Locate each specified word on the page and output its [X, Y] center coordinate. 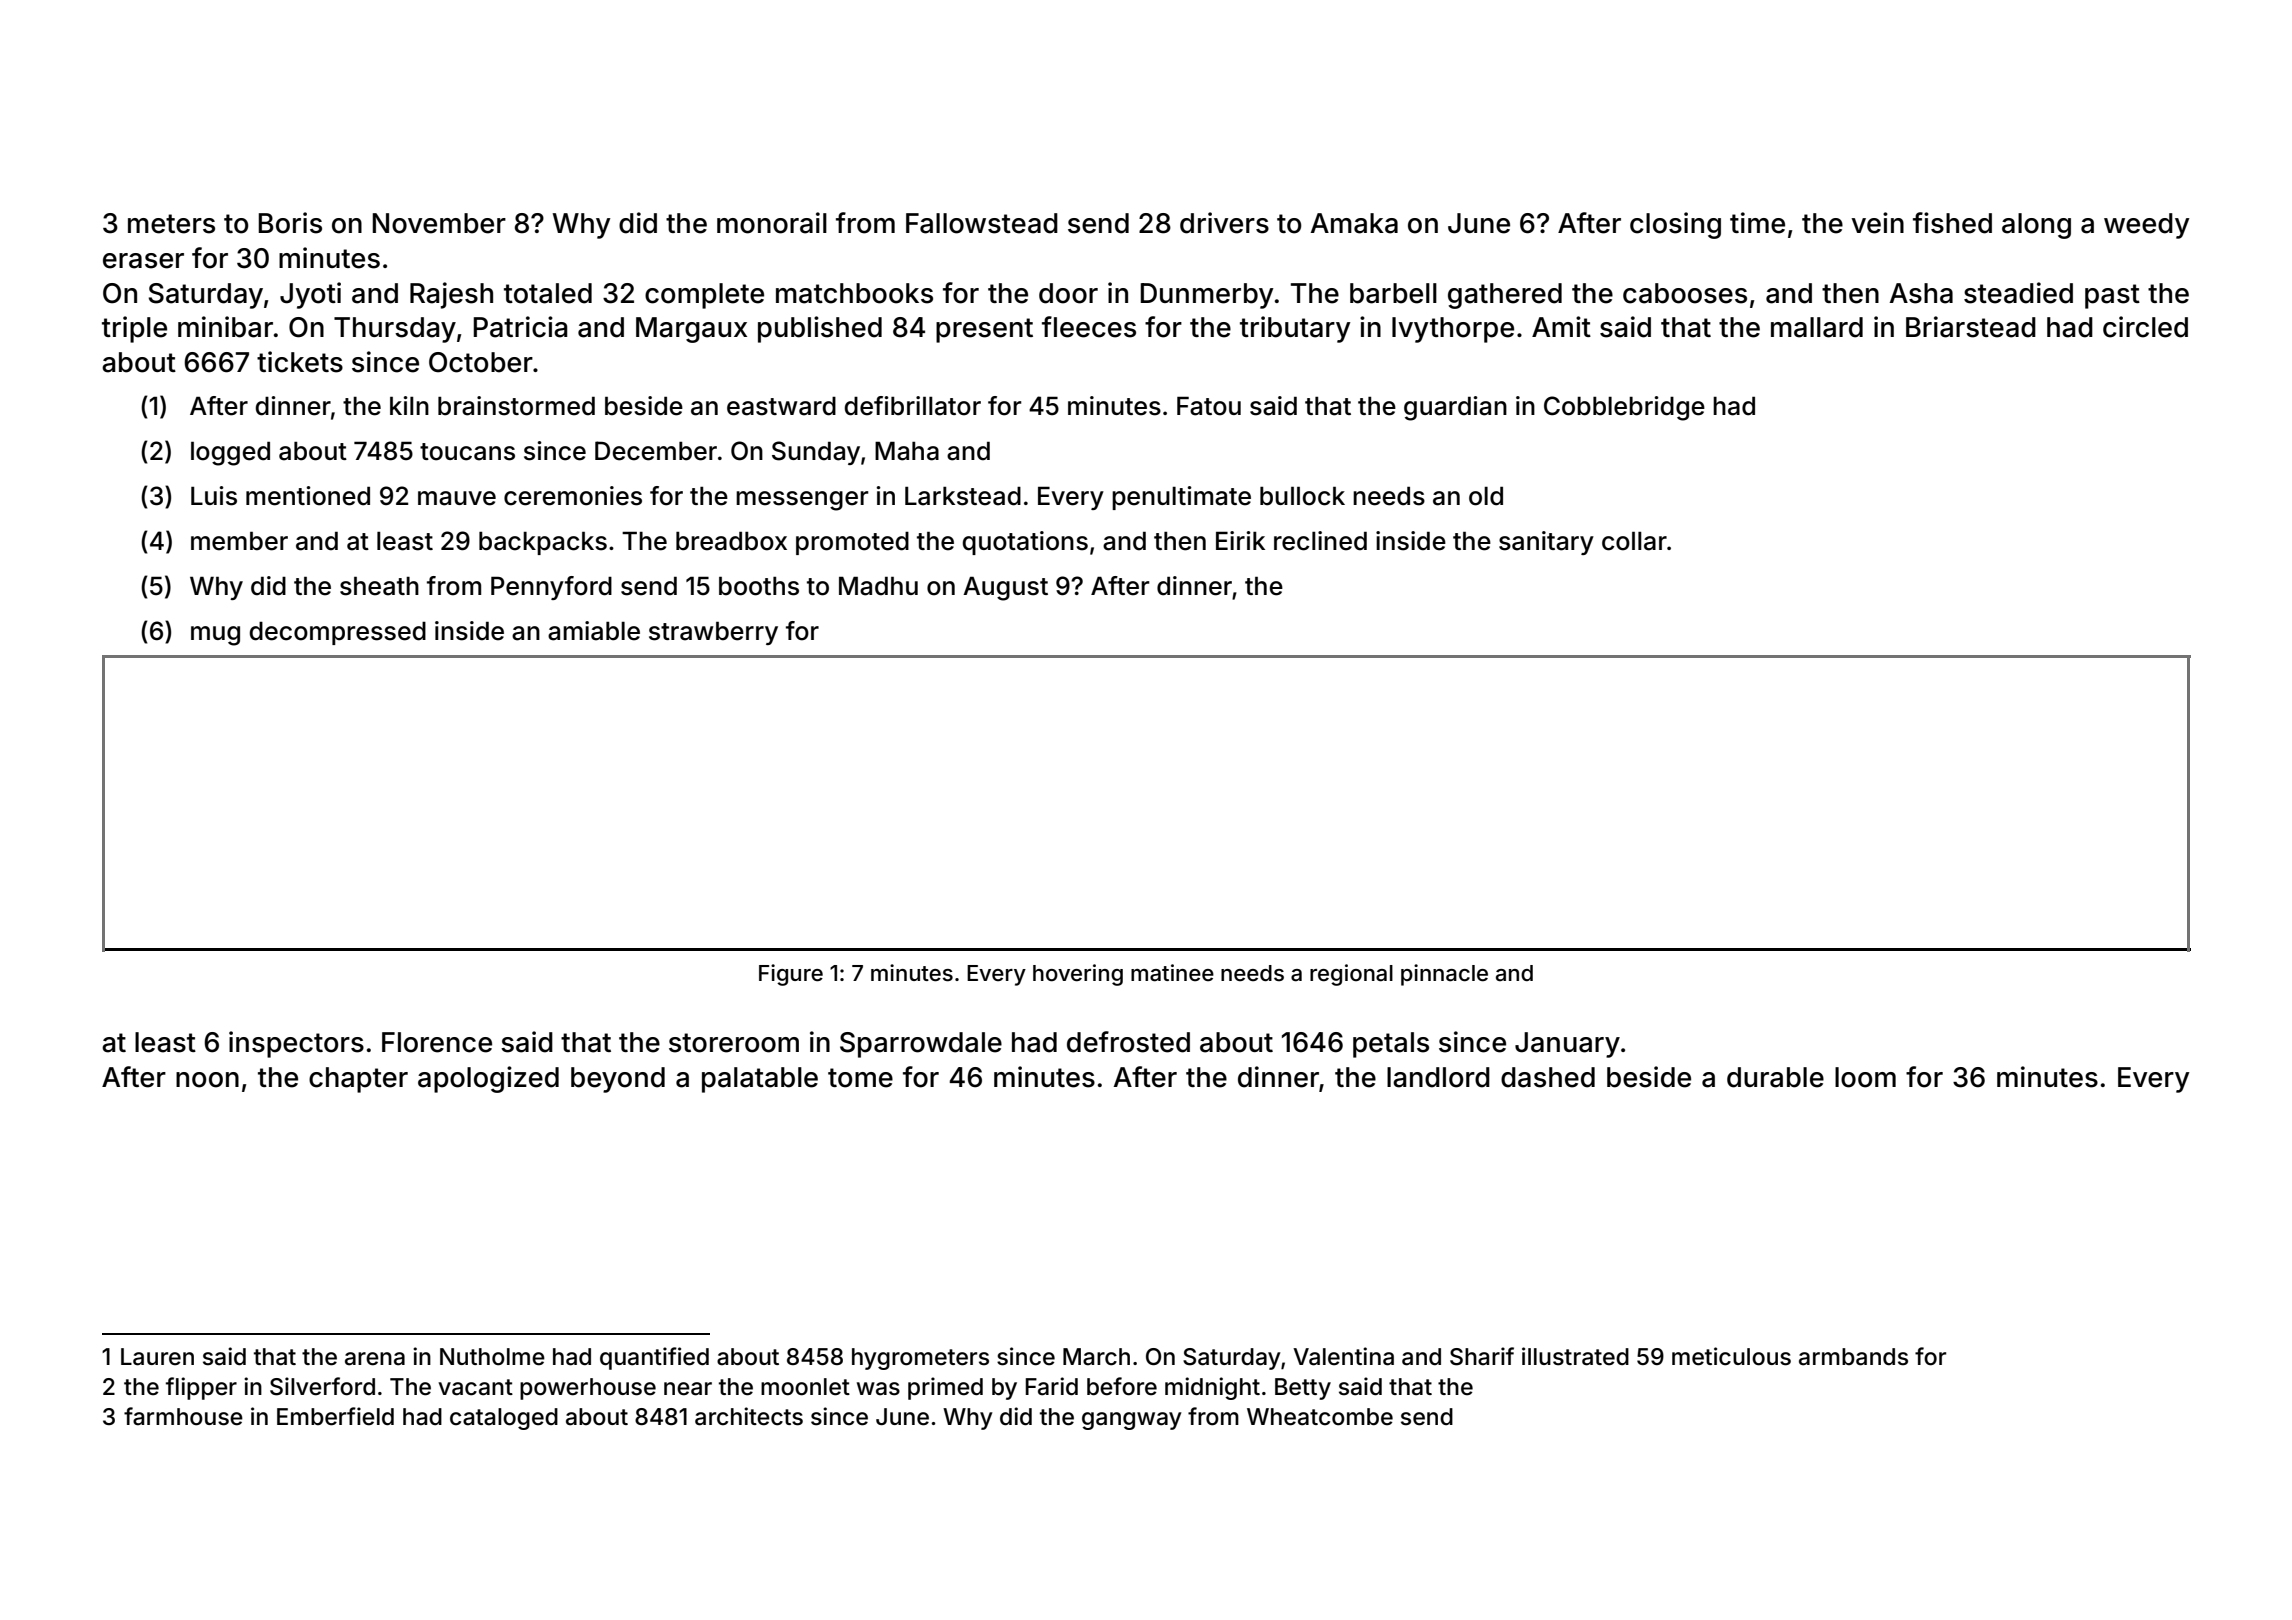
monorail [772, 223]
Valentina [1343, 1356]
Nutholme [492, 1357]
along [2036, 226]
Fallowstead [982, 223]
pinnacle [1444, 975]
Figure [791, 975]
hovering [1078, 975]
